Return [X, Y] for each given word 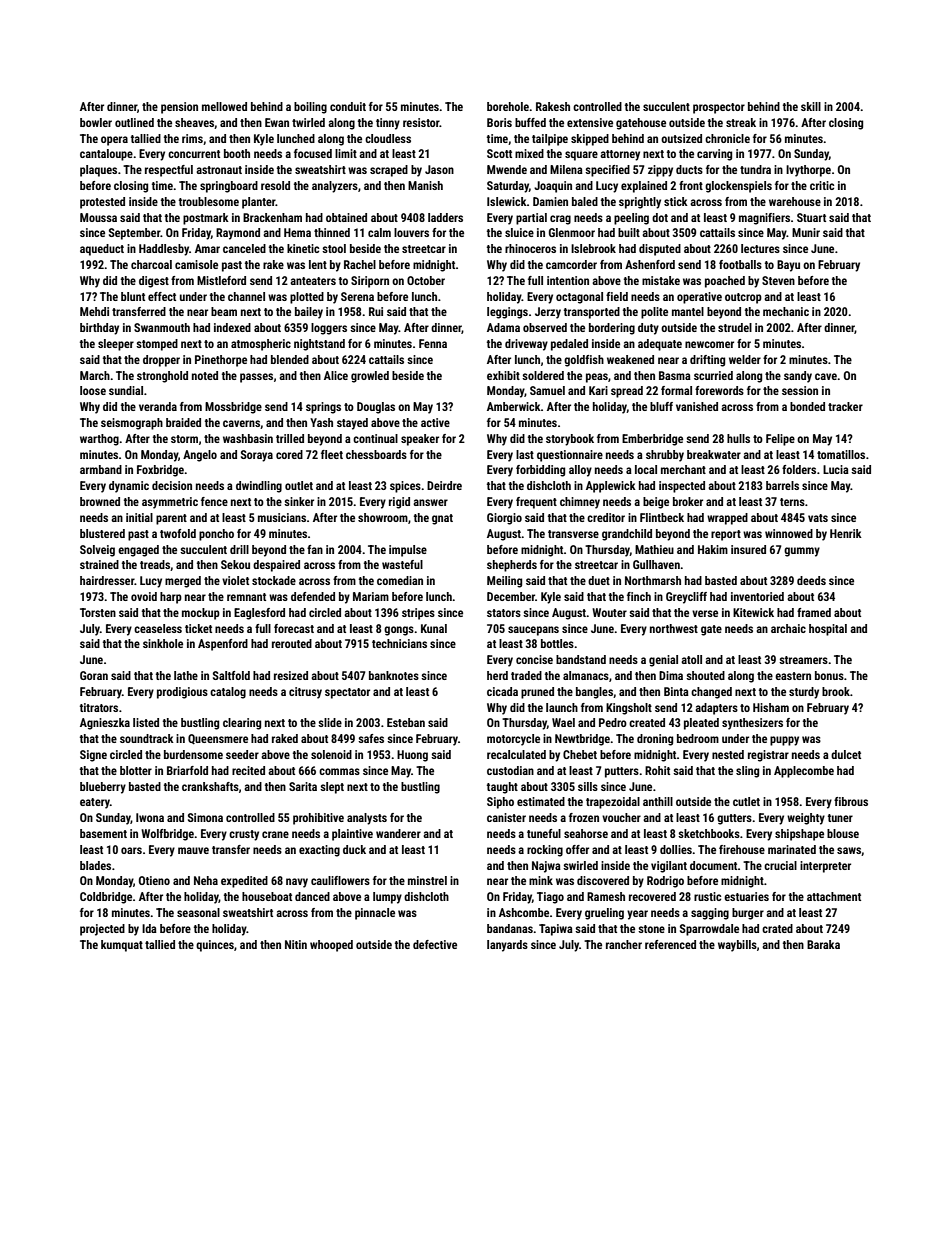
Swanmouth [162, 327]
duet [599, 580]
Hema [297, 232]
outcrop [743, 298]
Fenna [433, 343]
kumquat [122, 946]
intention [568, 280]
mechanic [786, 311]
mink [541, 880]
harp [171, 598]
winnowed [789, 533]
